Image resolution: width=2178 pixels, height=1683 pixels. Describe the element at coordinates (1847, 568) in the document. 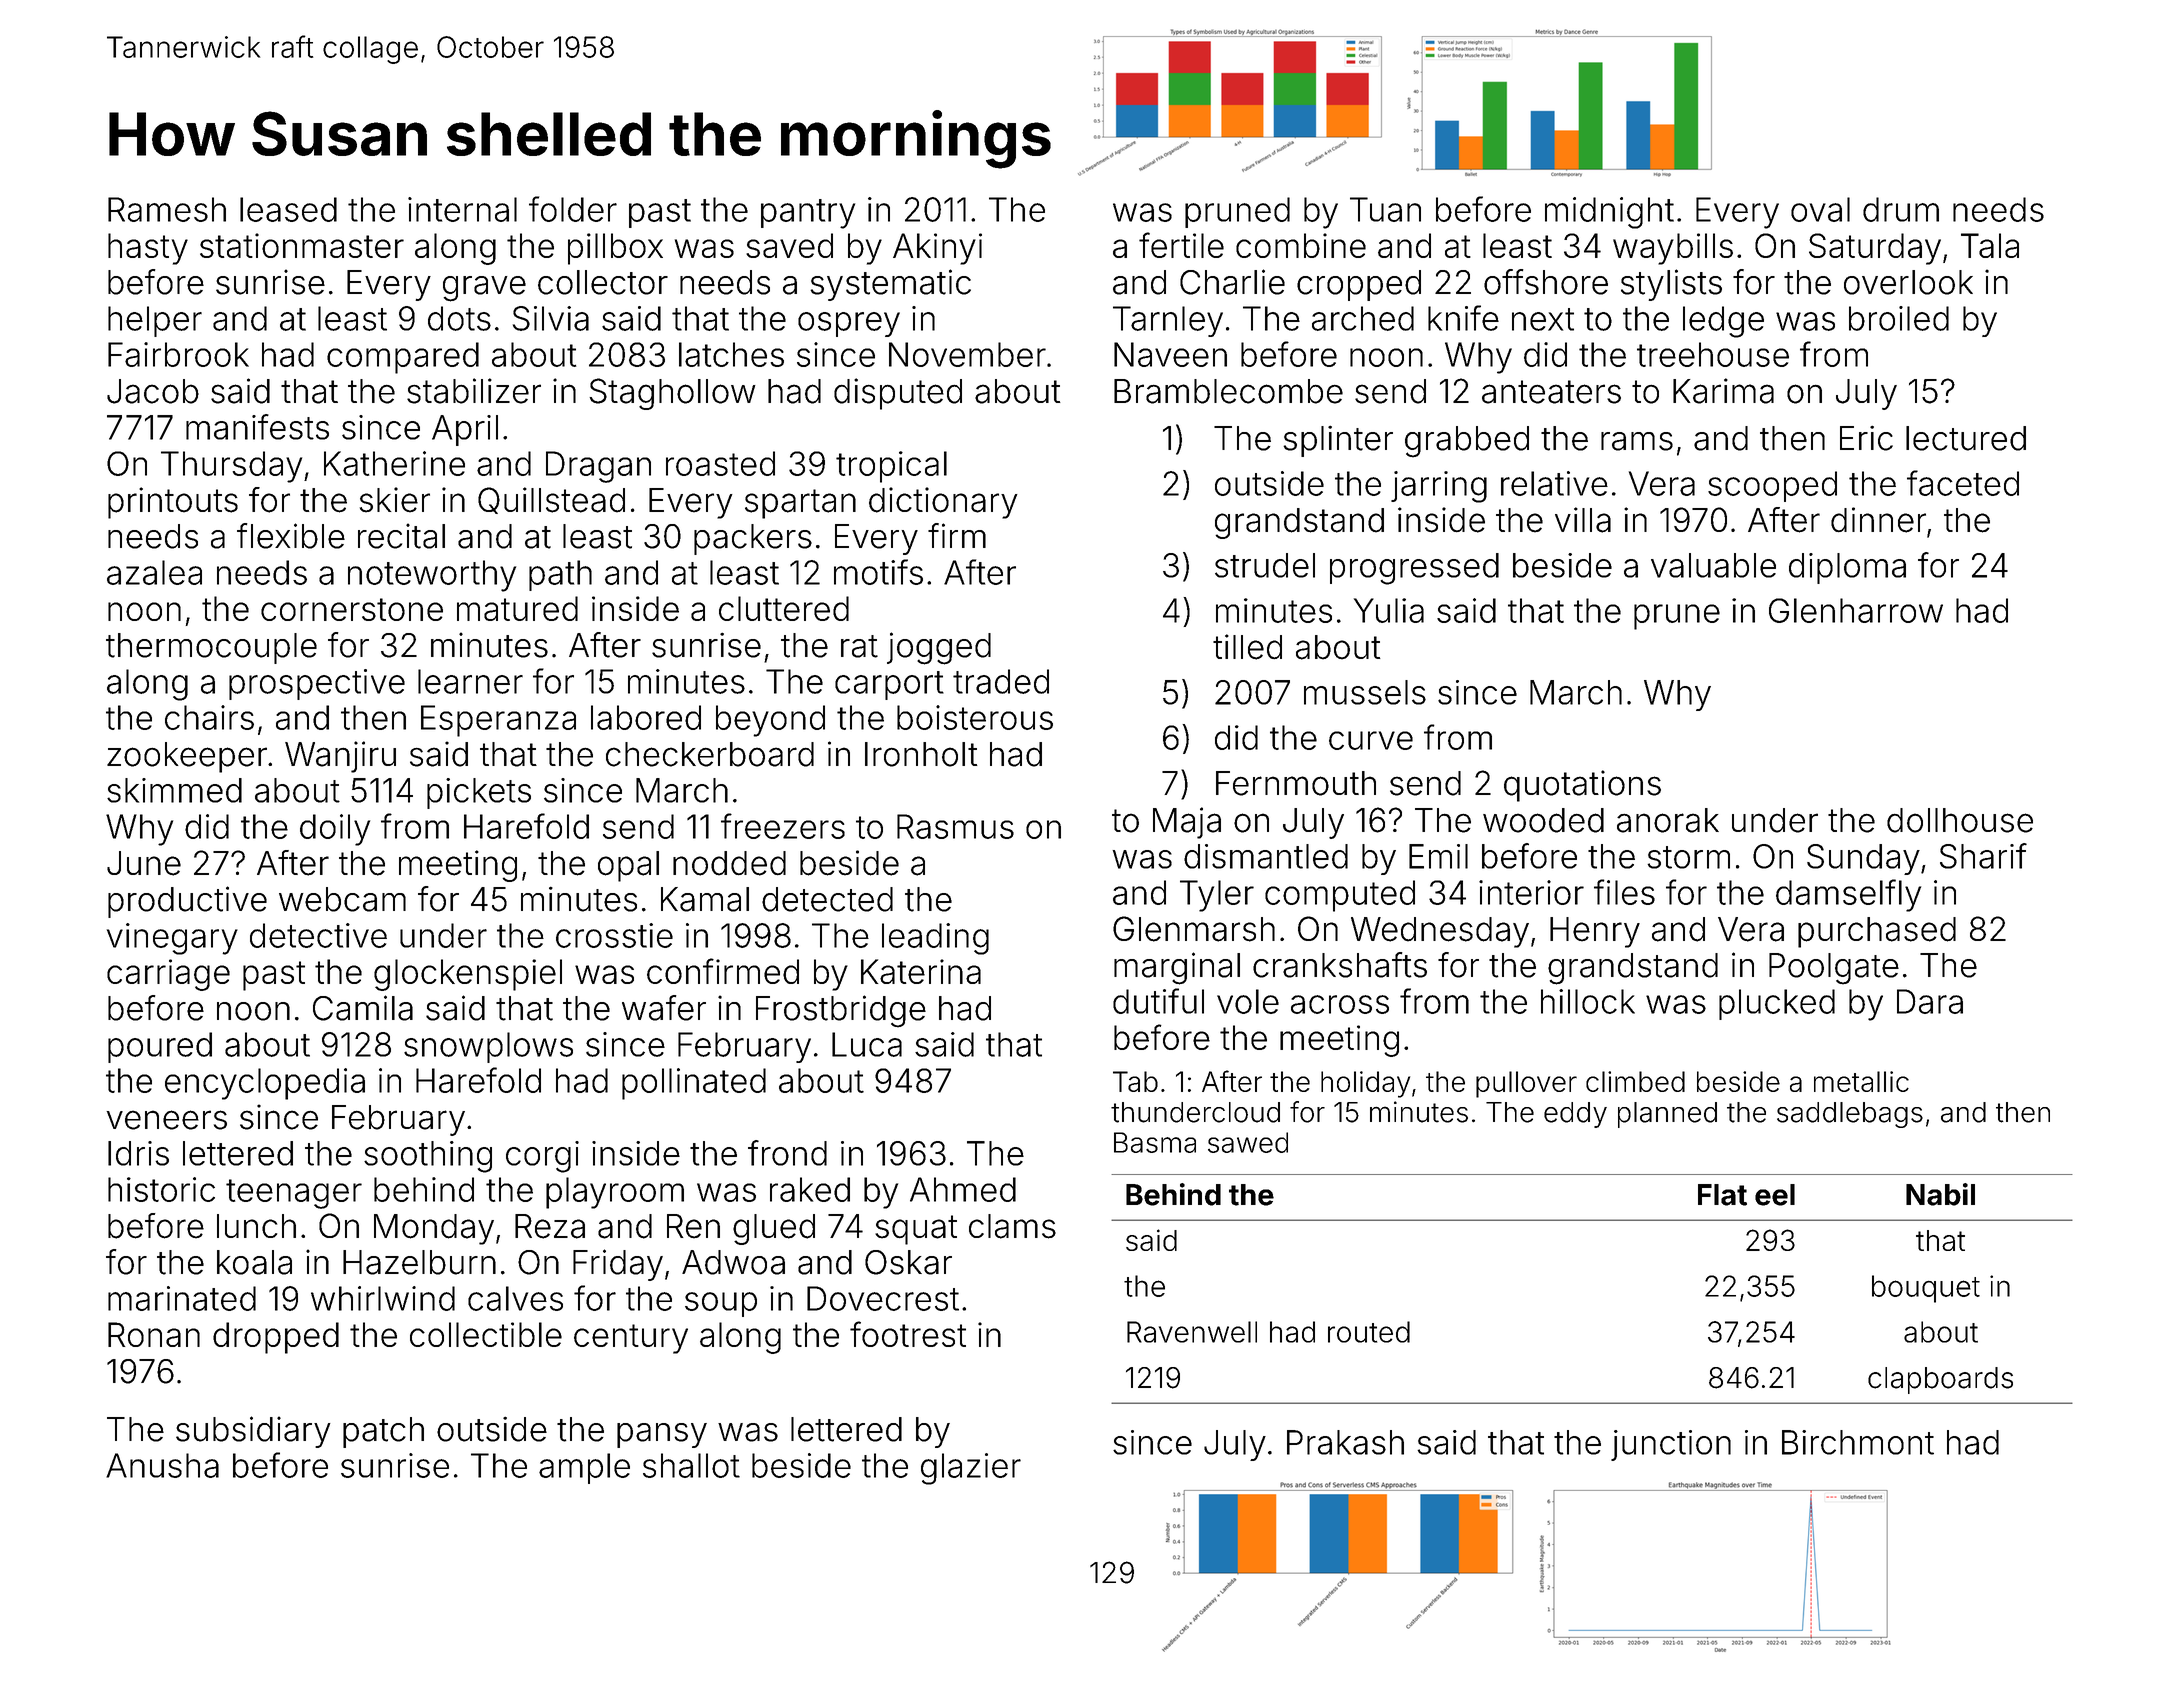

I see `diploma` at that location.
